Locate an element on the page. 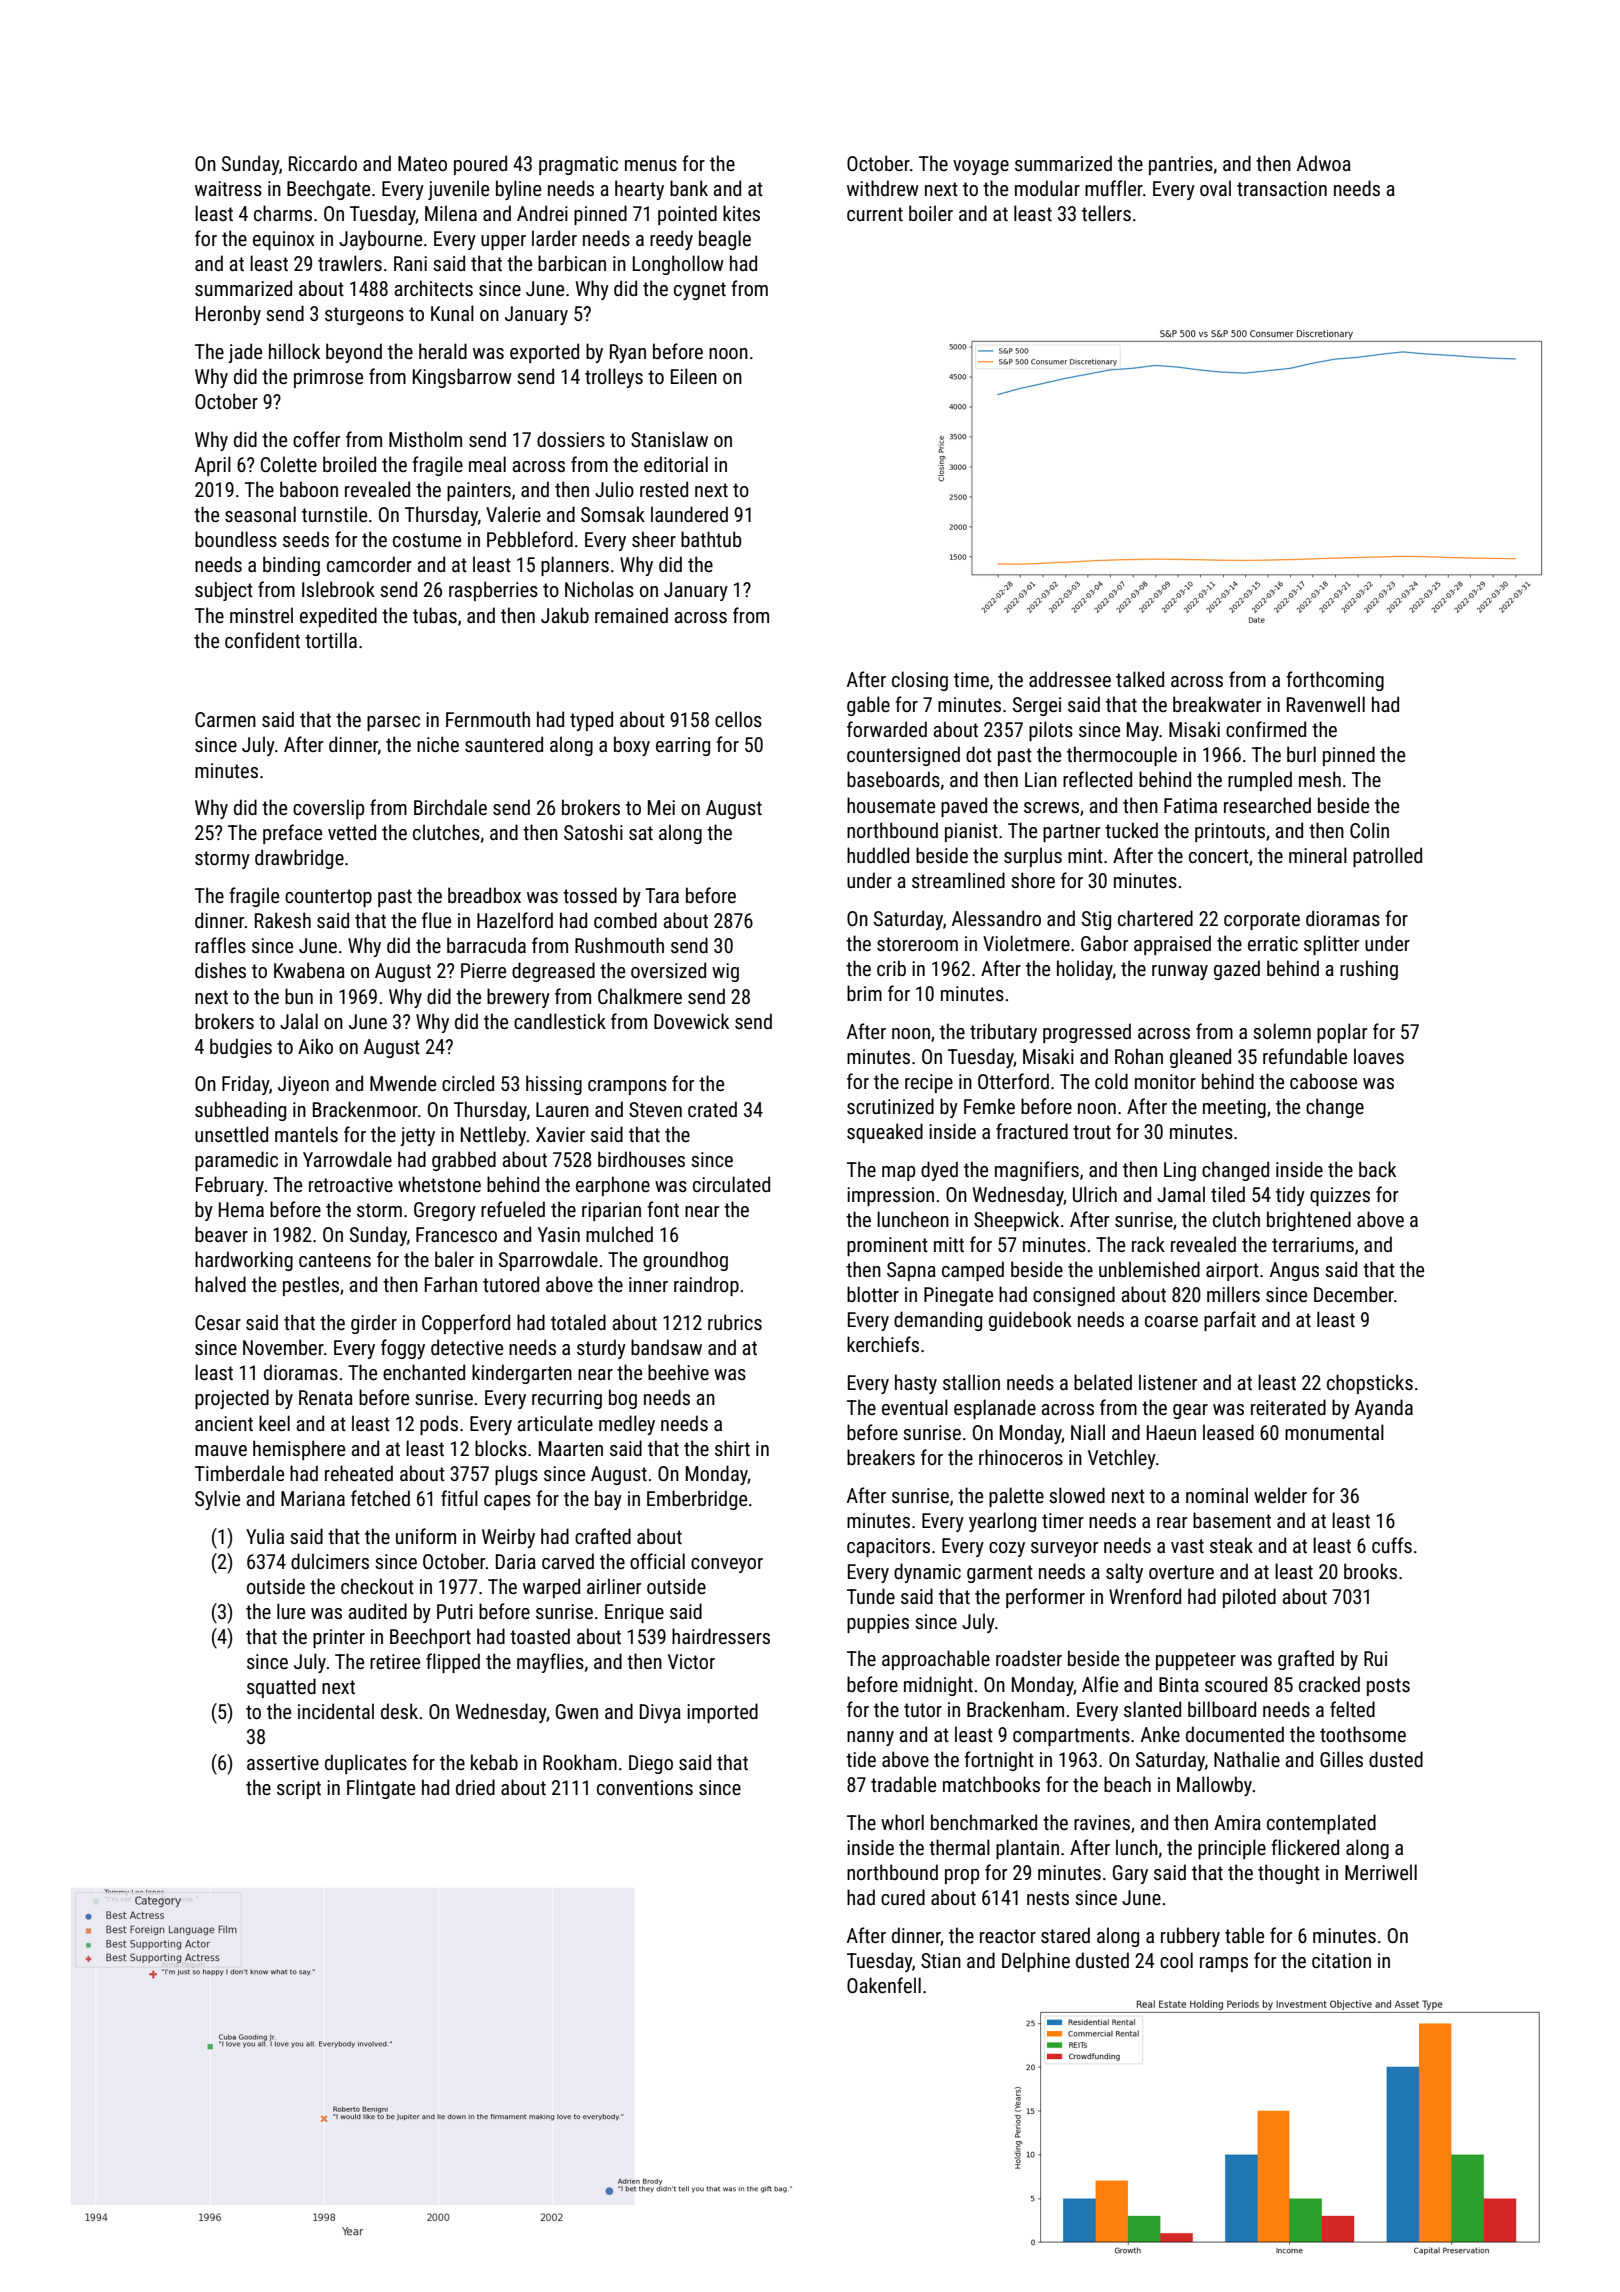  circulated is located at coordinates (731, 1184).
